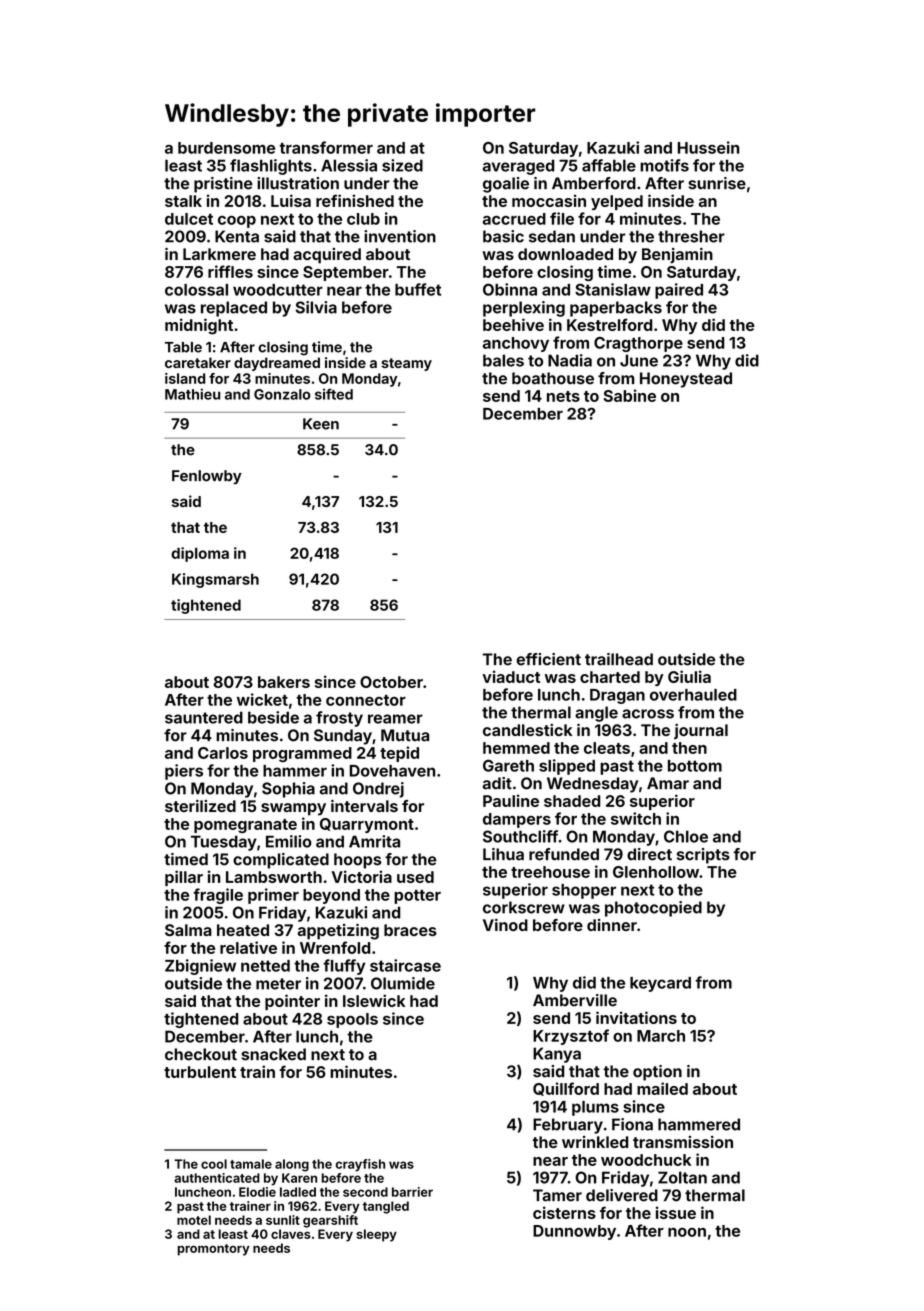 The image size is (924, 1311). Describe the element at coordinates (638, 344) in the image. I see `Cragthorpe` at that location.
